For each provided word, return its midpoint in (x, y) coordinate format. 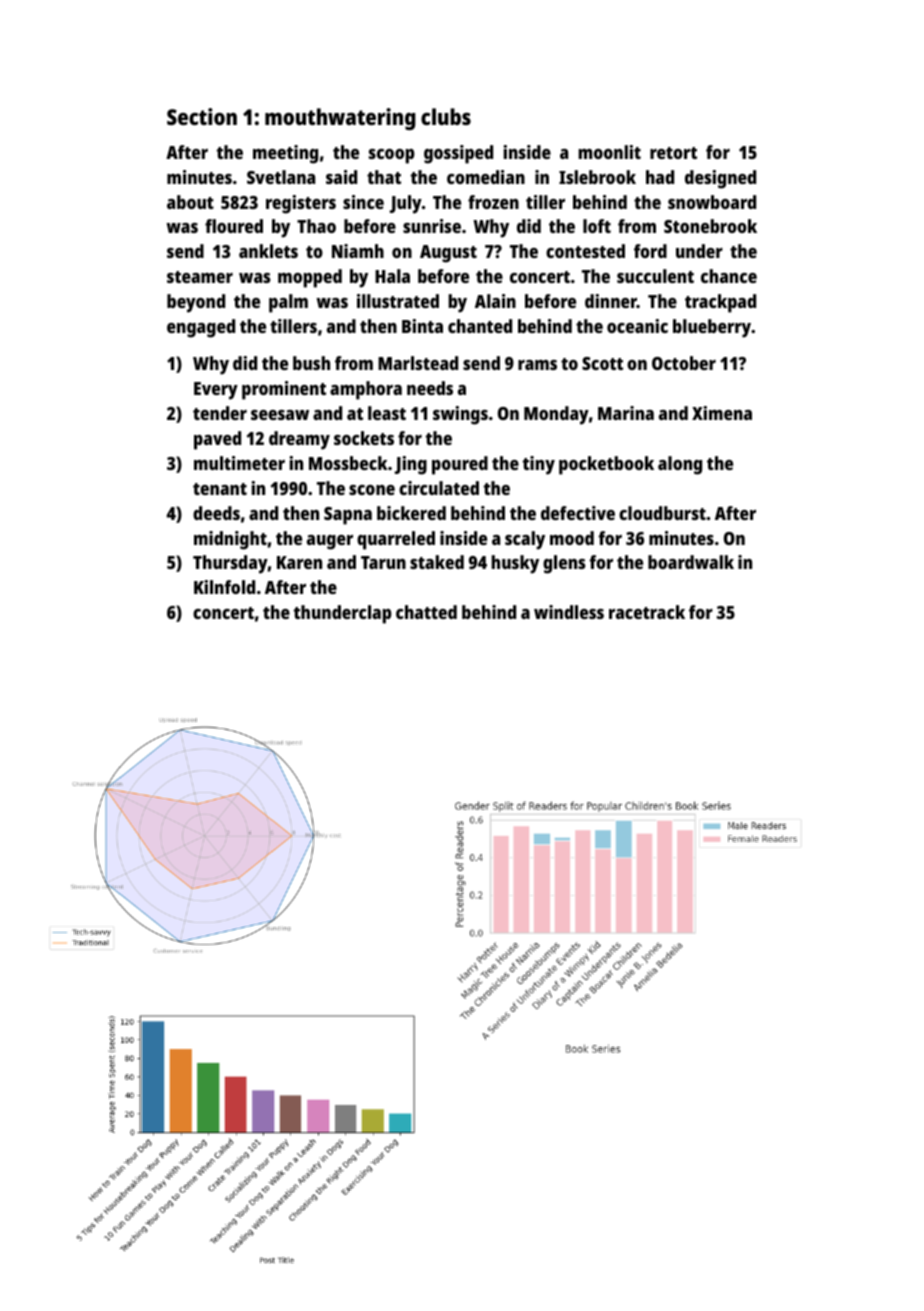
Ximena (722, 413)
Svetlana (281, 177)
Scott (602, 363)
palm (288, 303)
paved (217, 440)
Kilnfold (224, 587)
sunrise (432, 226)
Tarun (383, 562)
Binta (422, 326)
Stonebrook (710, 226)
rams (537, 365)
